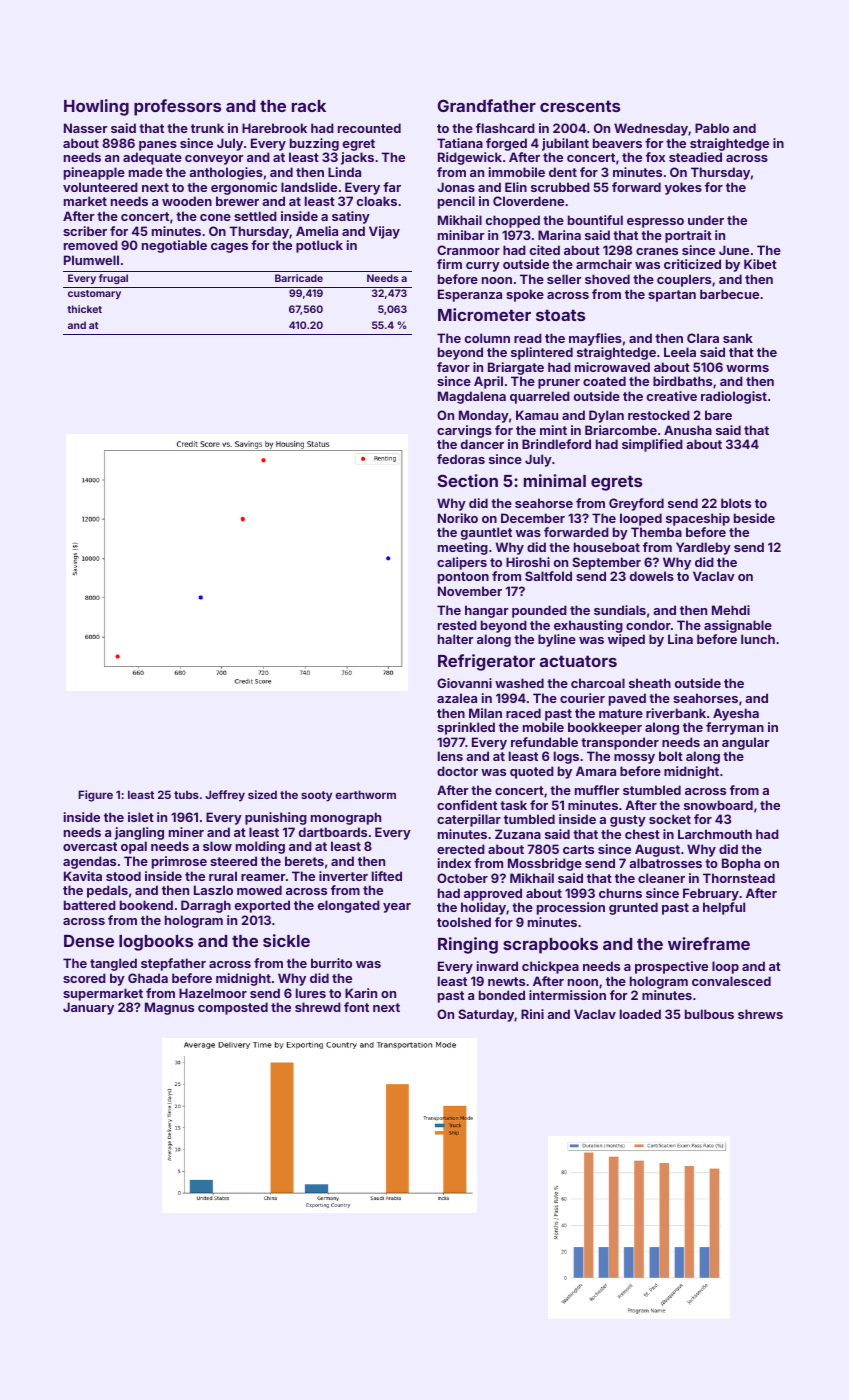  I want to click on agendas, so click(89, 862).
